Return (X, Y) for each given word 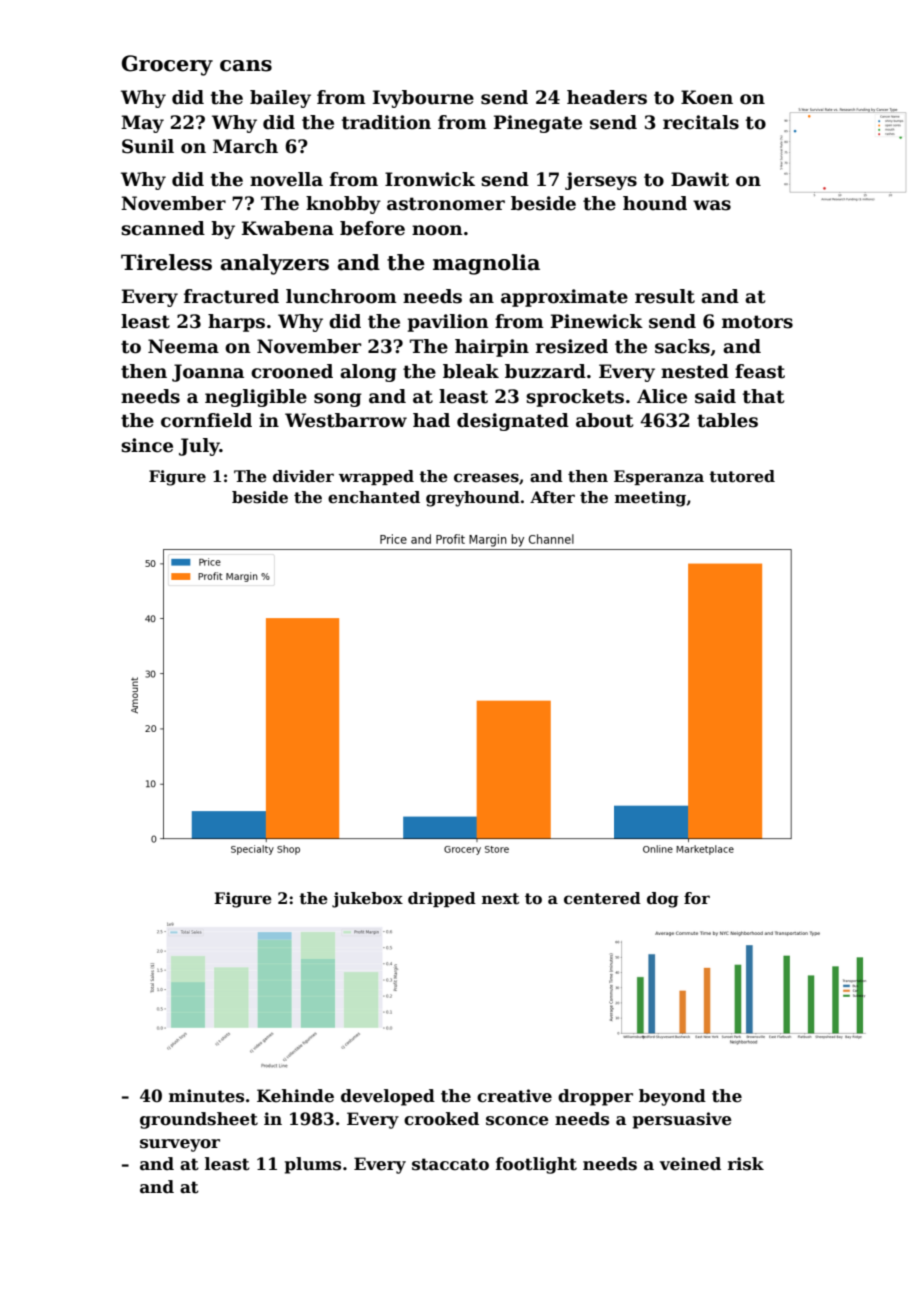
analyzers (275, 264)
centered (602, 898)
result (665, 296)
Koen (707, 97)
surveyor (180, 1145)
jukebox (367, 900)
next (500, 899)
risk (746, 1164)
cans (246, 66)
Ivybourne (423, 99)
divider (303, 476)
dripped (442, 899)
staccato (450, 1164)
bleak (471, 371)
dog (663, 900)
